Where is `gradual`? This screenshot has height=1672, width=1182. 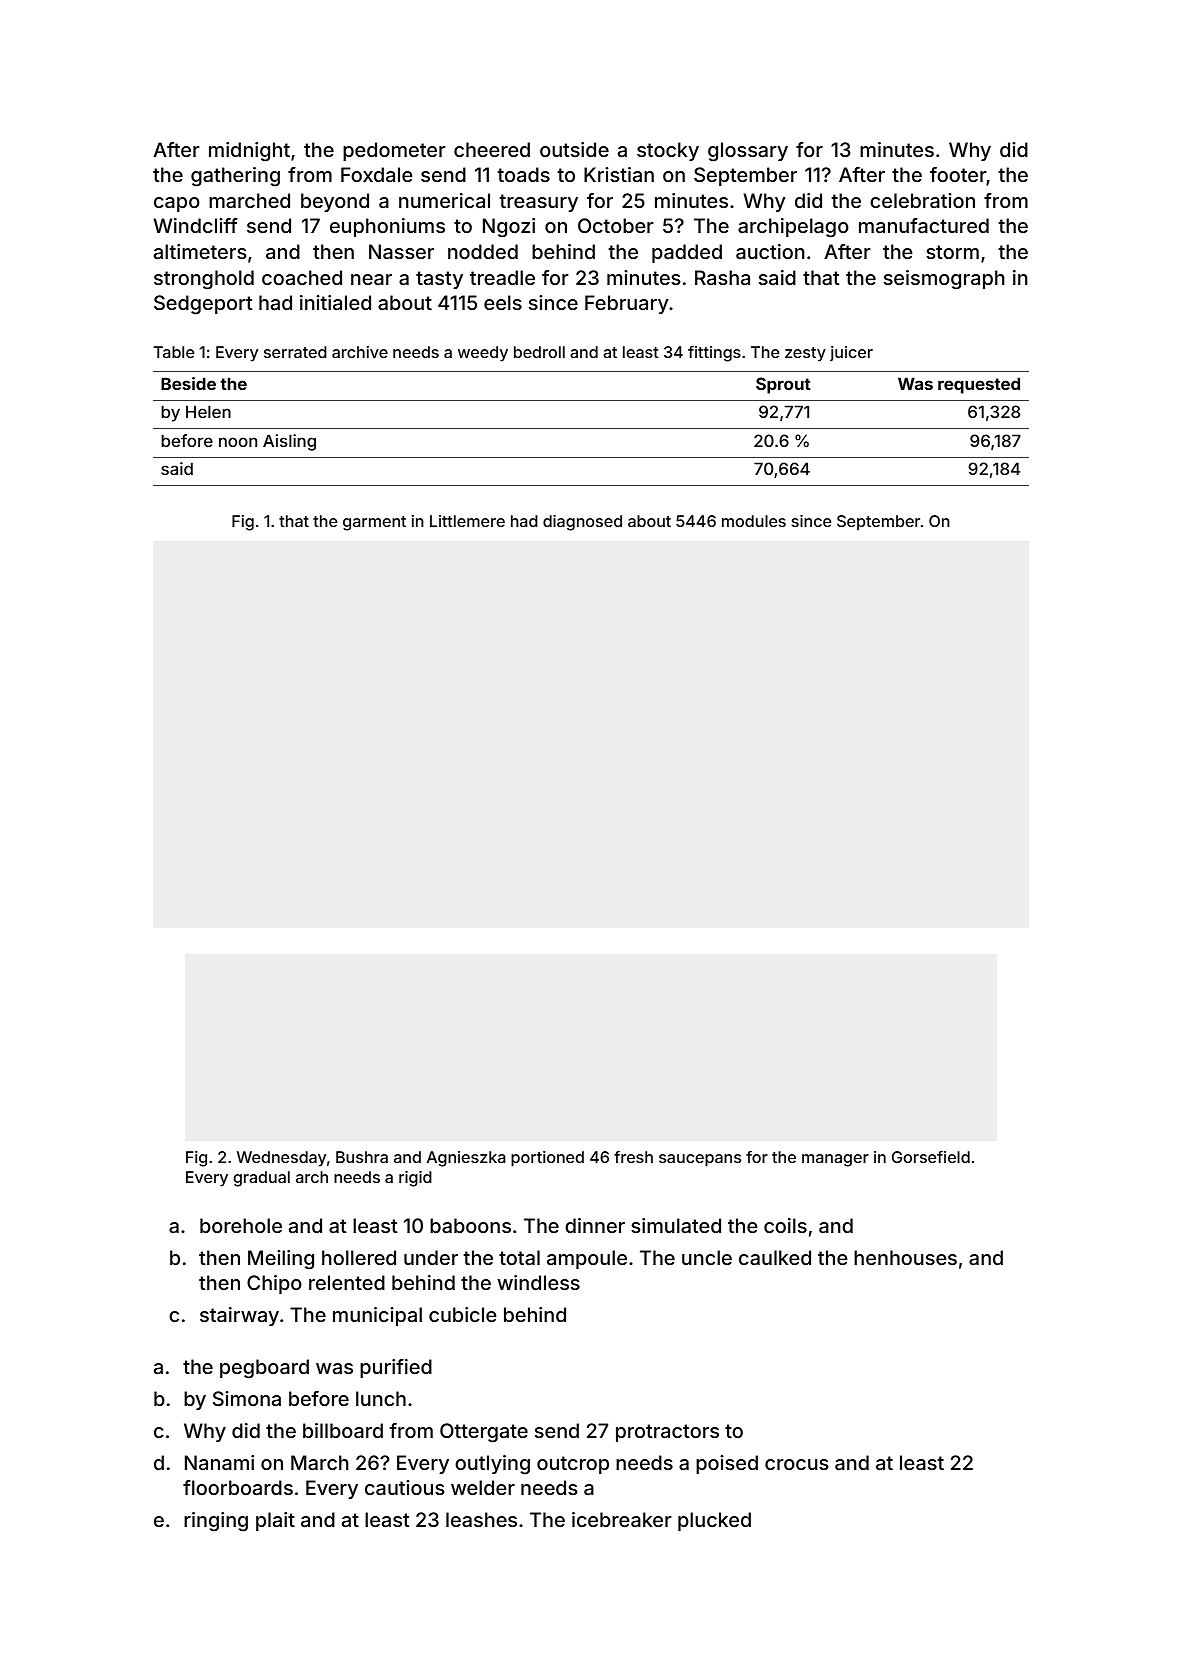
gradual is located at coordinates (262, 1179).
